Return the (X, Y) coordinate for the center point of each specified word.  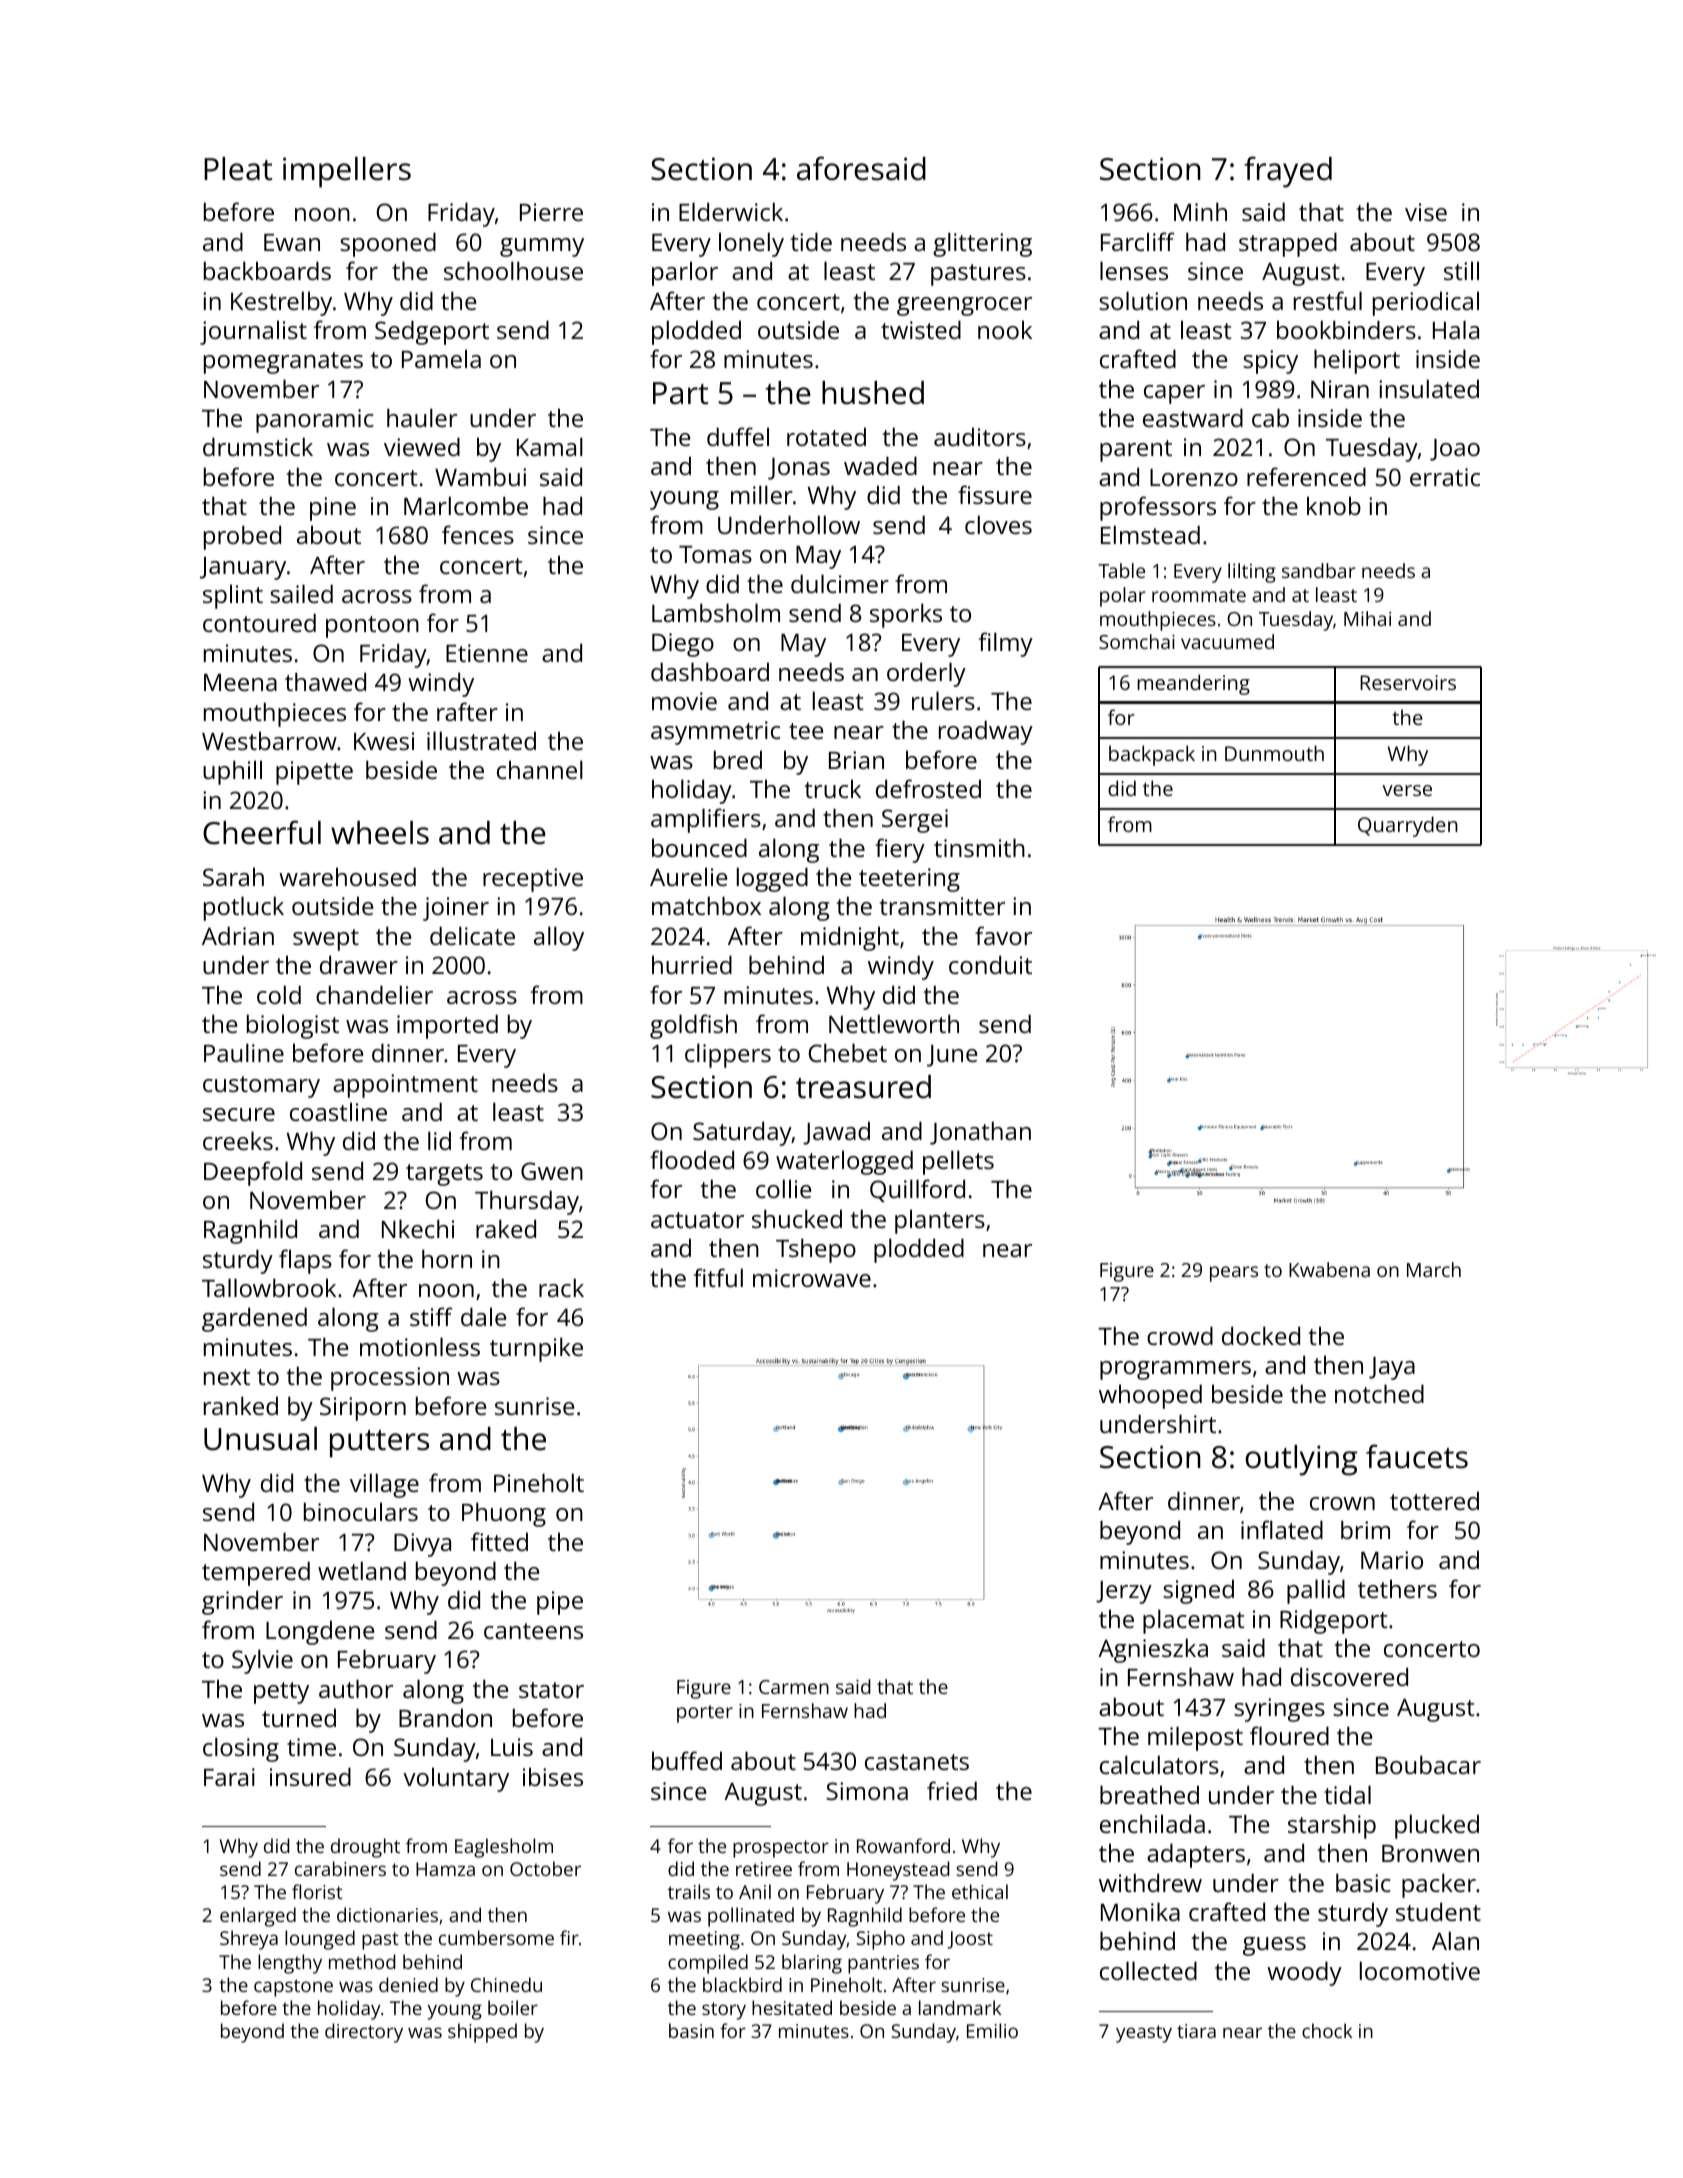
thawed (325, 681)
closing (241, 1749)
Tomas (715, 554)
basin (691, 2030)
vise (1426, 212)
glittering (982, 244)
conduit (990, 964)
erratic (1445, 477)
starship (1332, 1826)
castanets (917, 1762)
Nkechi (418, 1228)
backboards (267, 270)
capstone (293, 1988)
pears (1234, 1274)
